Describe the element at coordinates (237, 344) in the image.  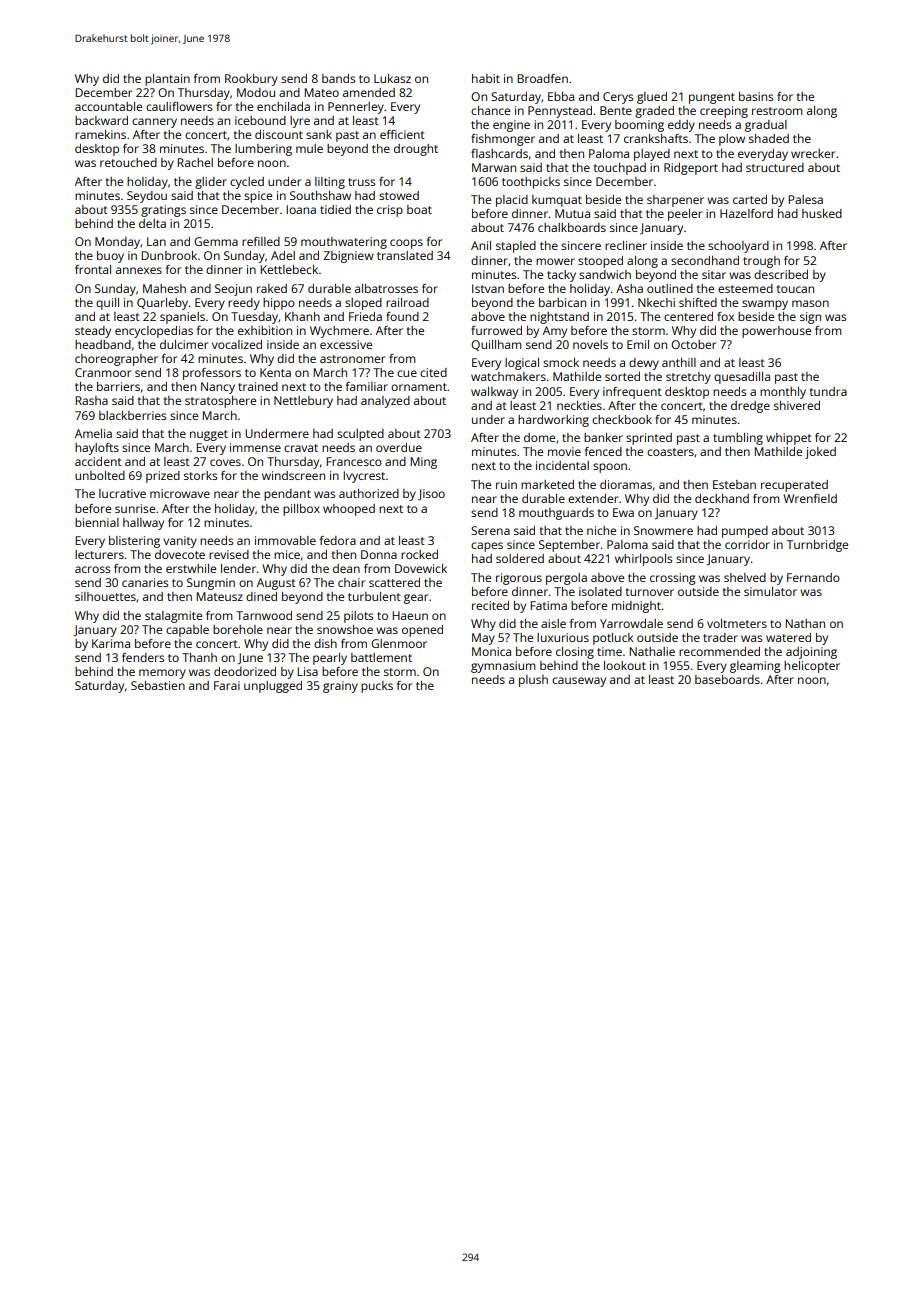
I see `vocalized` at that location.
